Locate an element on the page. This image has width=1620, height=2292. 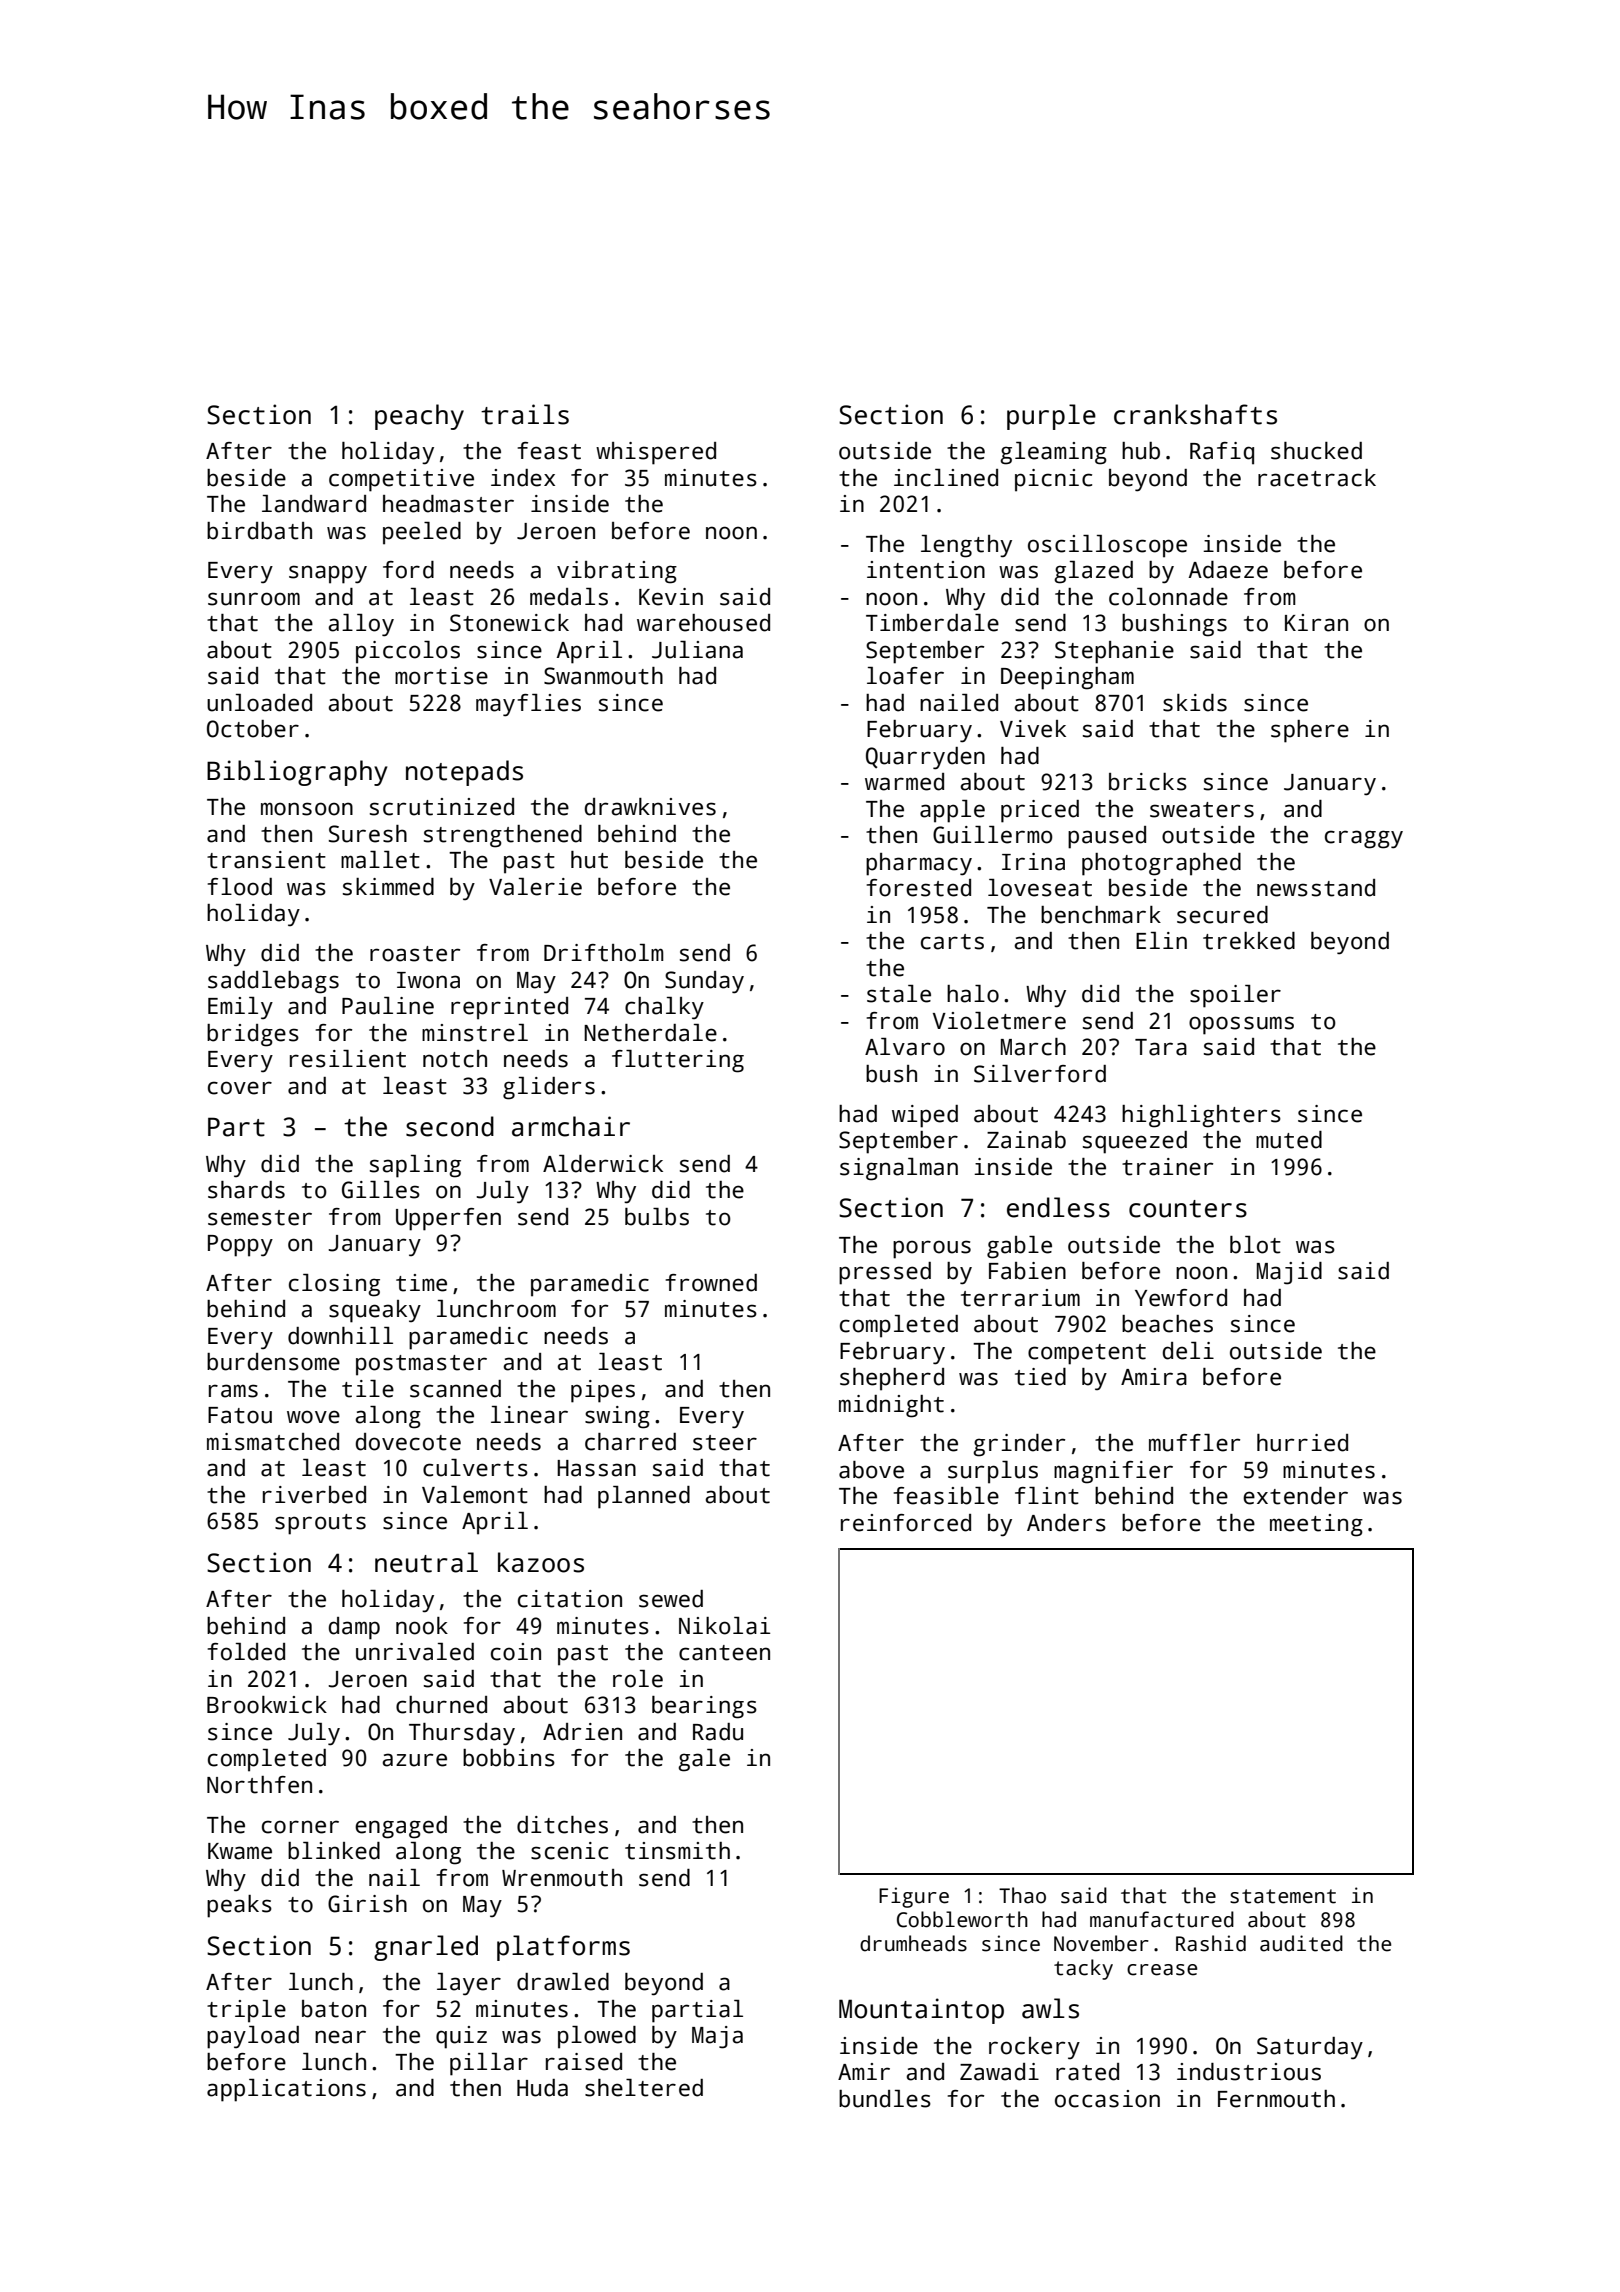
crankshafts is located at coordinates (1195, 414).
